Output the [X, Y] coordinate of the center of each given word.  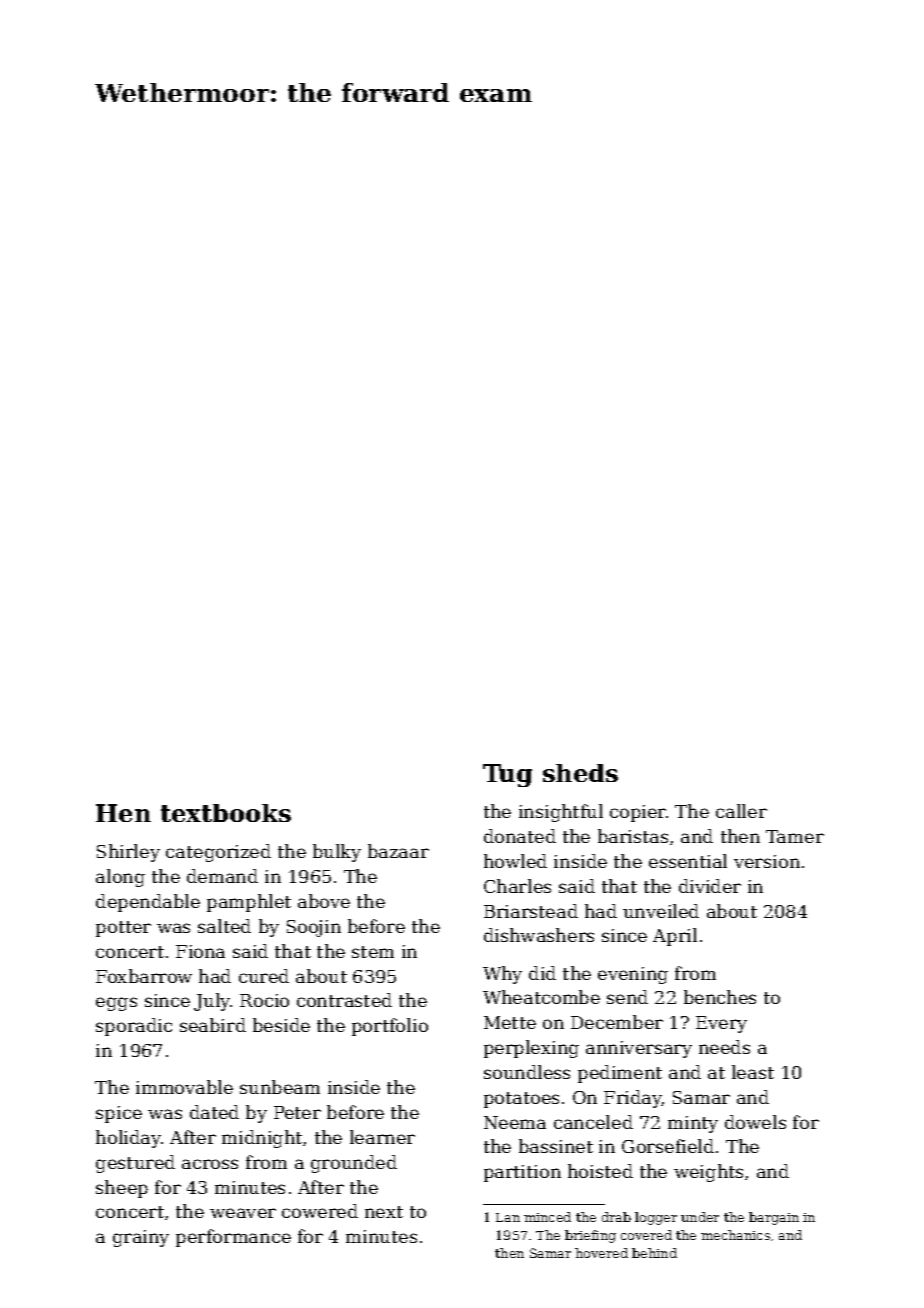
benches [720, 997]
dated [214, 1112]
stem [373, 952]
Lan [508, 1217]
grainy [141, 1238]
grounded [354, 1164]
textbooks [226, 813]
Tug [507, 775]
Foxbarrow [144, 976]
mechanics [735, 1235]
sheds [580, 773]
